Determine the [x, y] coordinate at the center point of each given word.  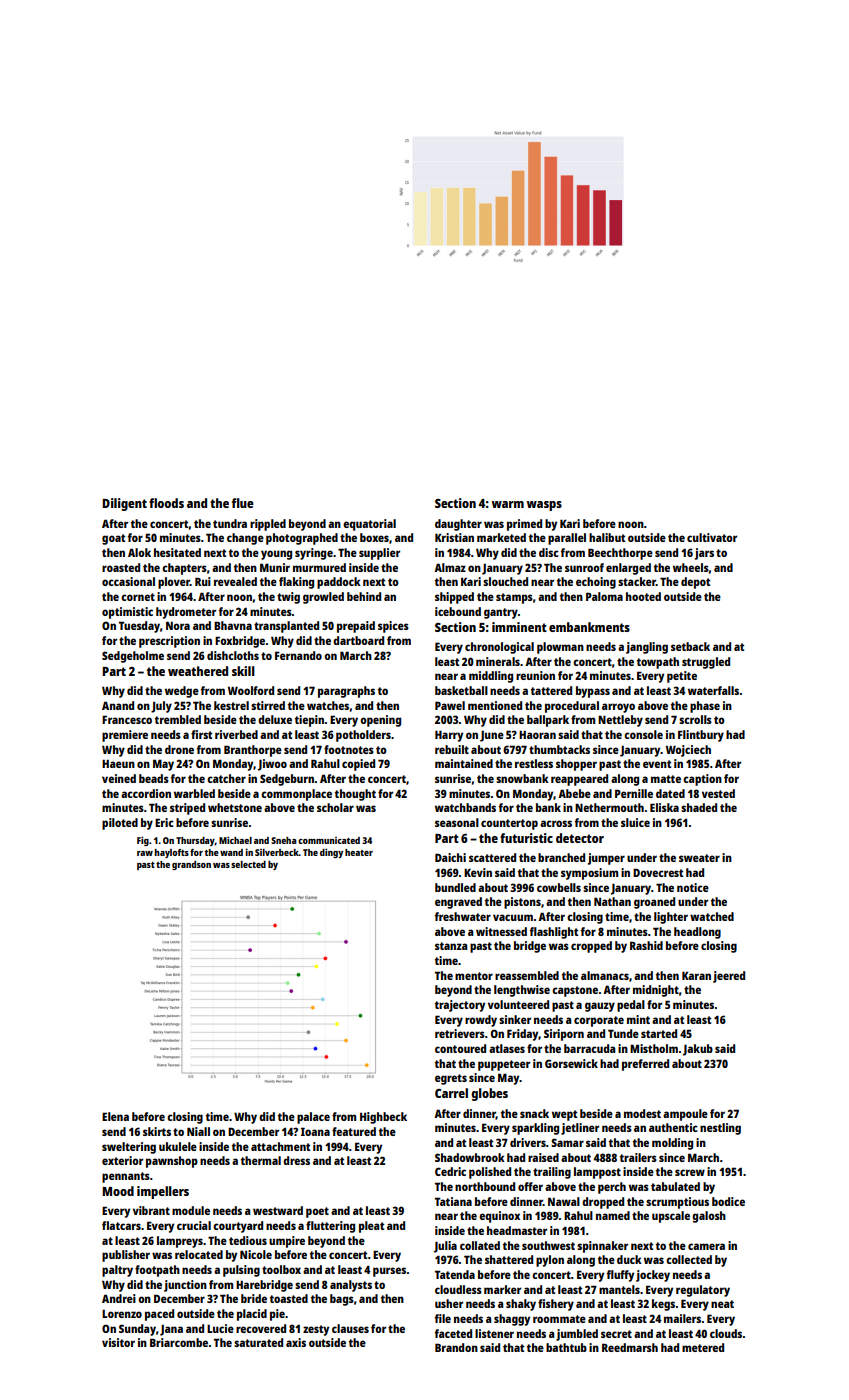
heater [359, 852]
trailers [638, 1157]
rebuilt [452, 749]
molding [672, 1144]
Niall [198, 1131]
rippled [268, 525]
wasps [544, 506]
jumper [606, 859]
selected [248, 864]
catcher [226, 778]
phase [705, 707]
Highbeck [383, 1118]
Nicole [256, 1254]
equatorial [369, 525]
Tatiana [453, 1201]
